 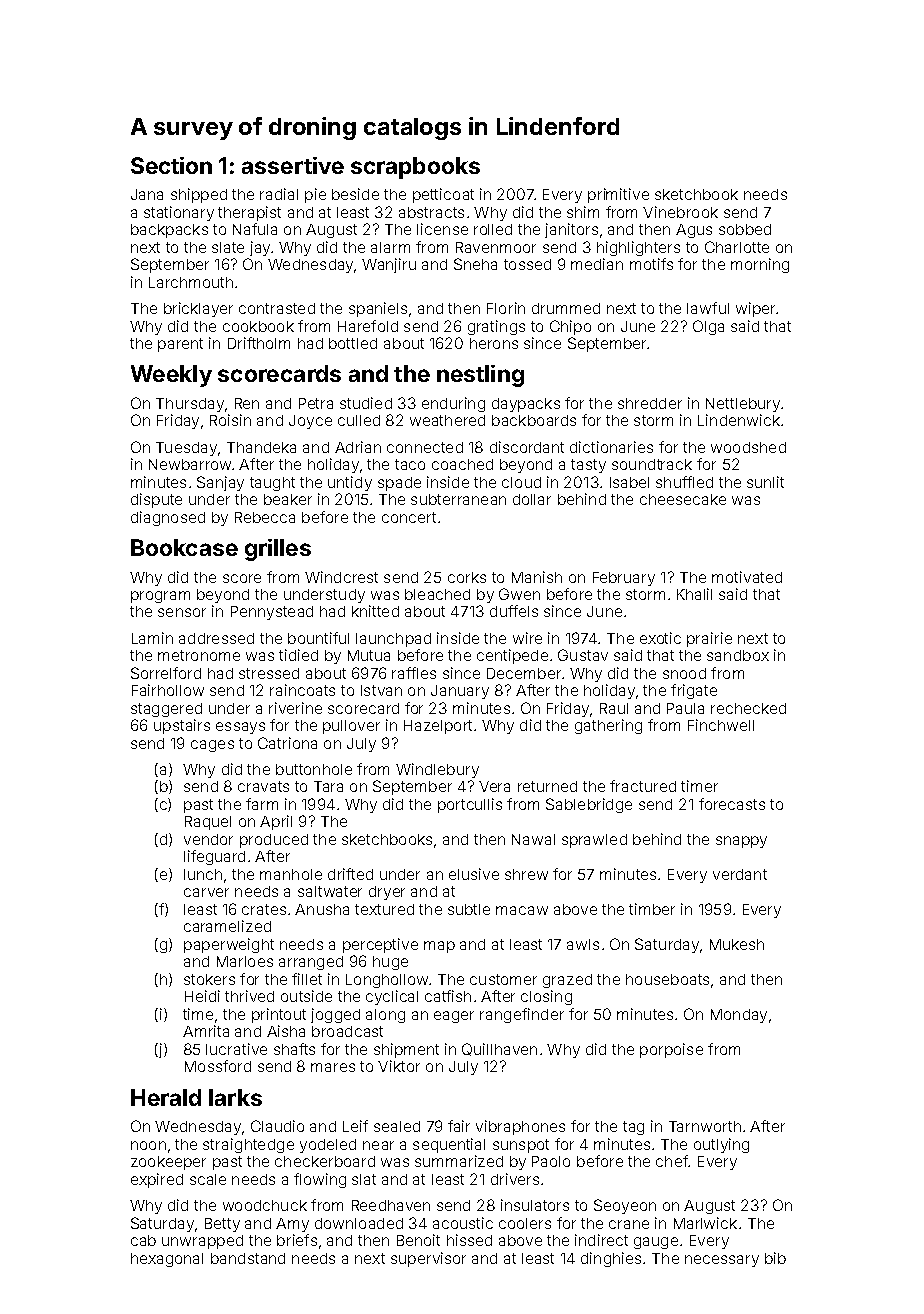 I want to click on bleached, so click(x=437, y=594).
